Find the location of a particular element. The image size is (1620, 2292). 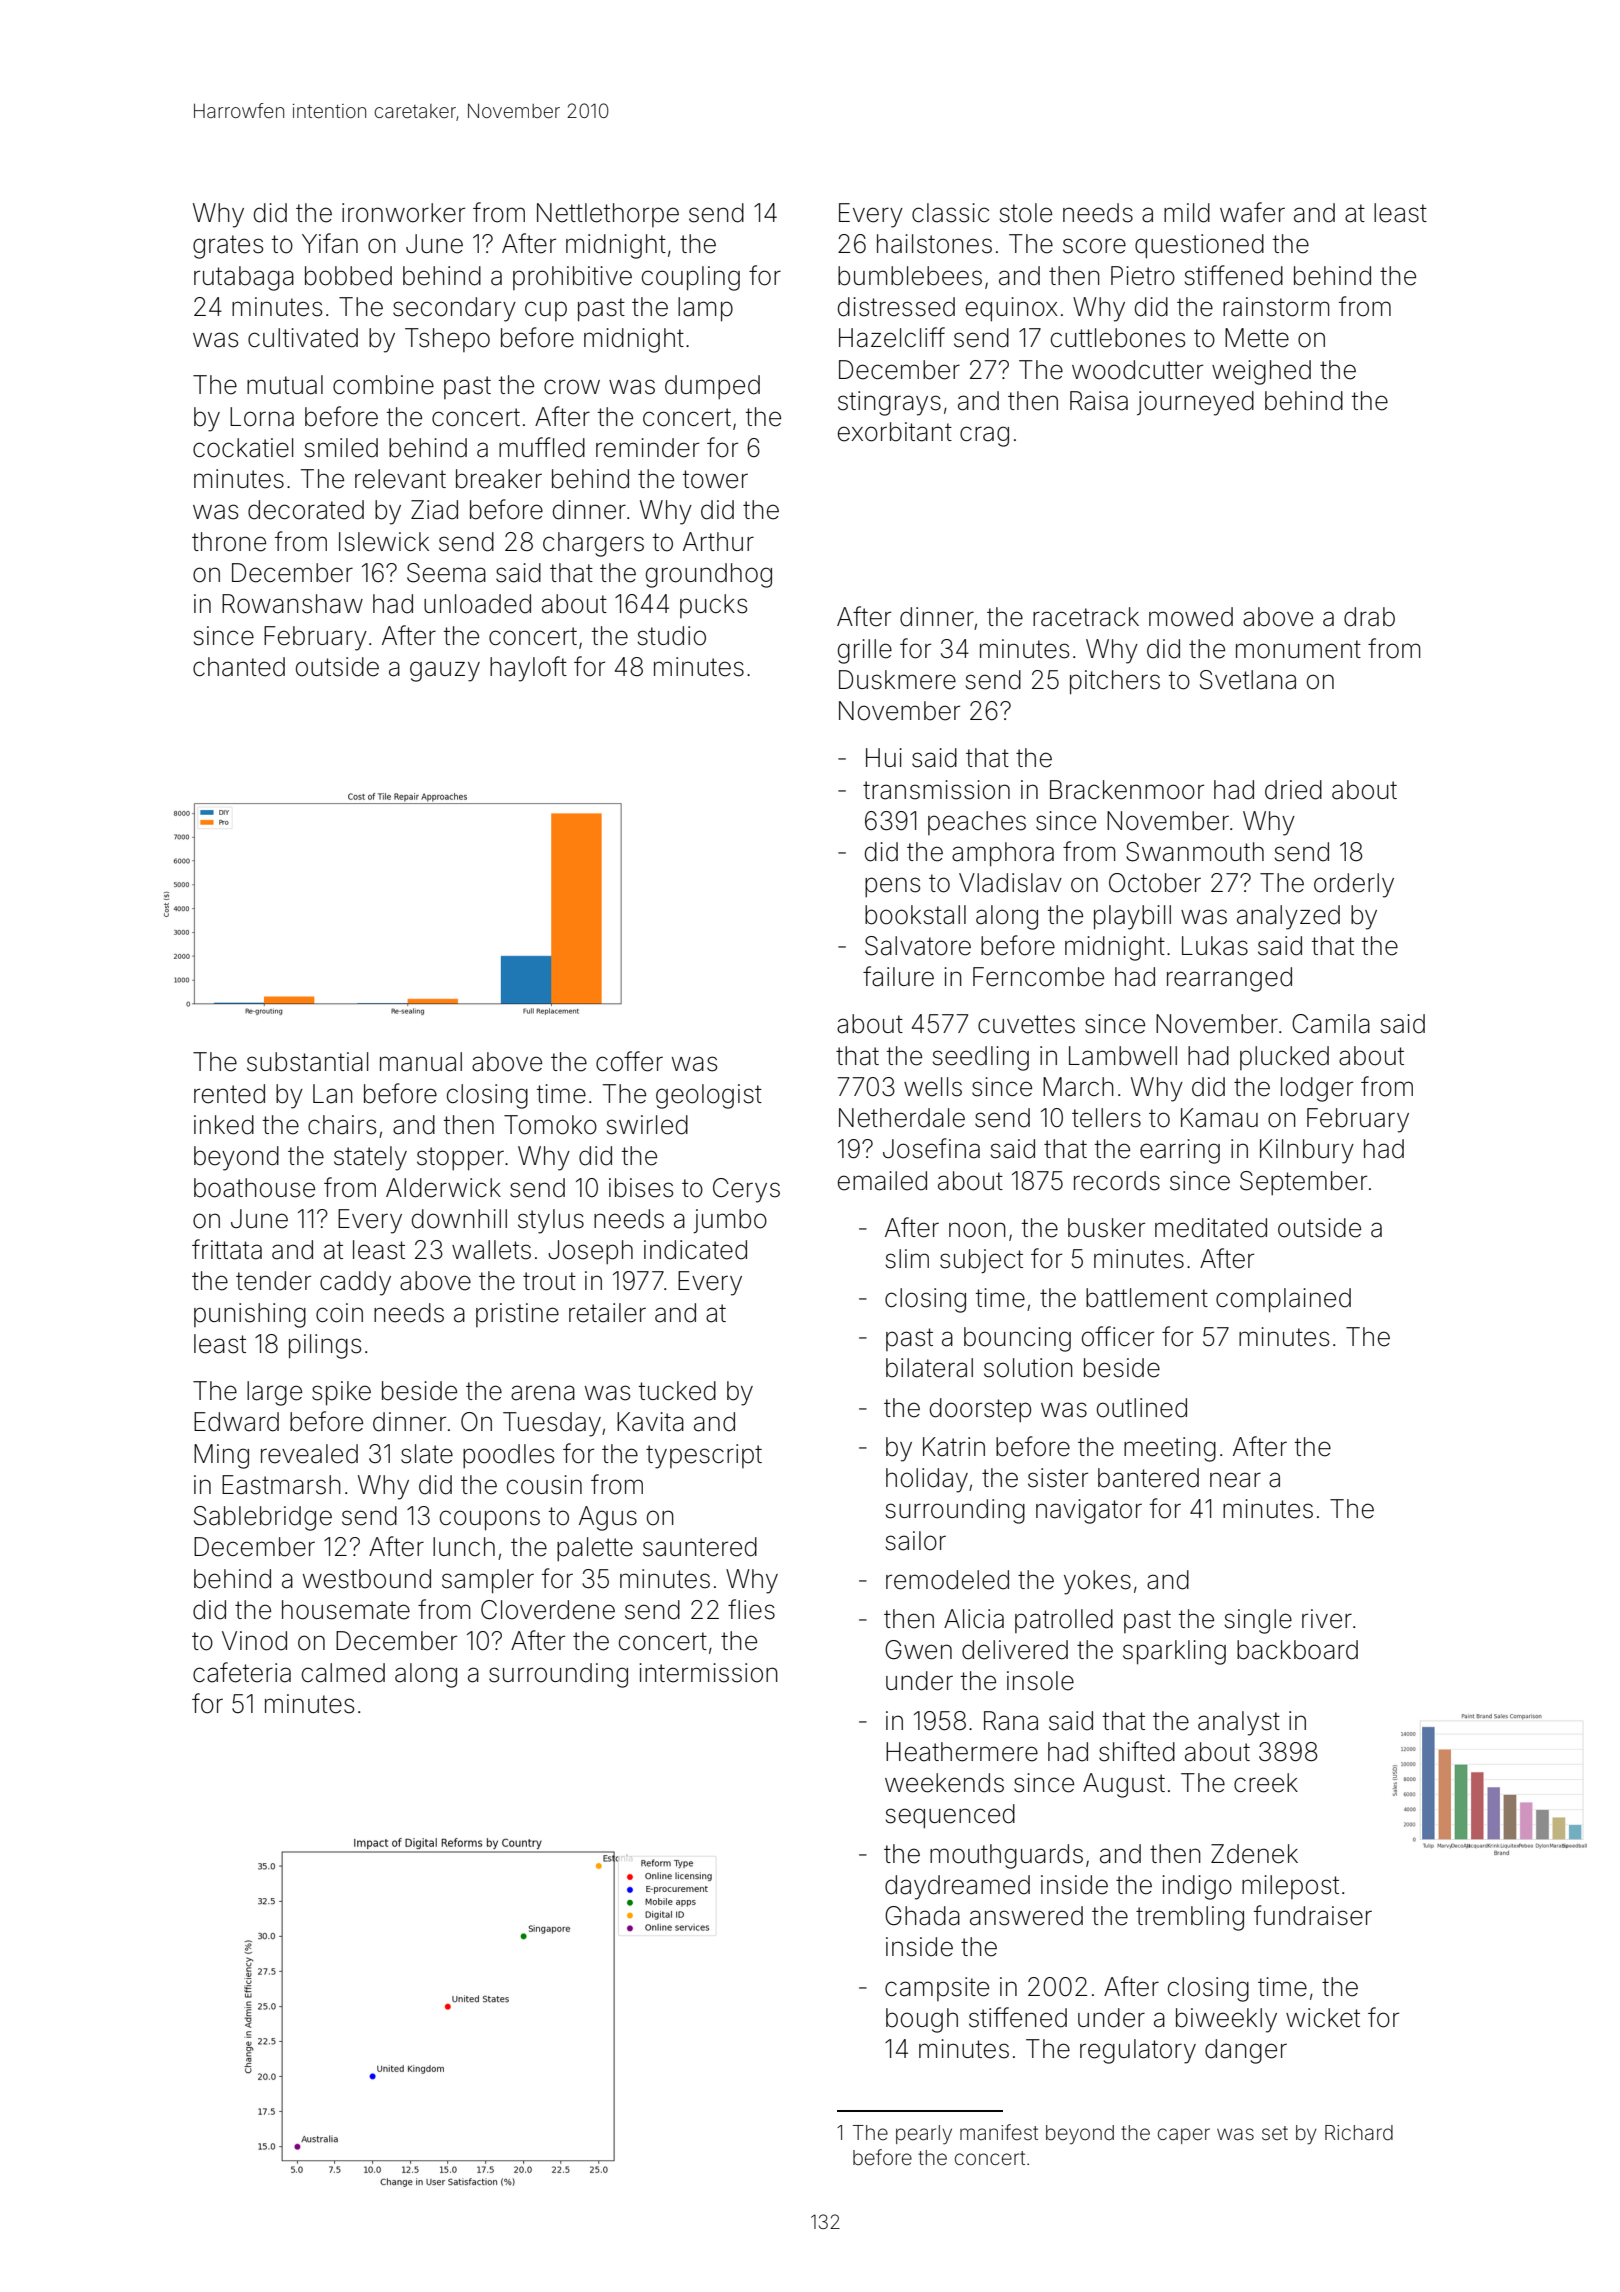

drab is located at coordinates (1369, 617).
